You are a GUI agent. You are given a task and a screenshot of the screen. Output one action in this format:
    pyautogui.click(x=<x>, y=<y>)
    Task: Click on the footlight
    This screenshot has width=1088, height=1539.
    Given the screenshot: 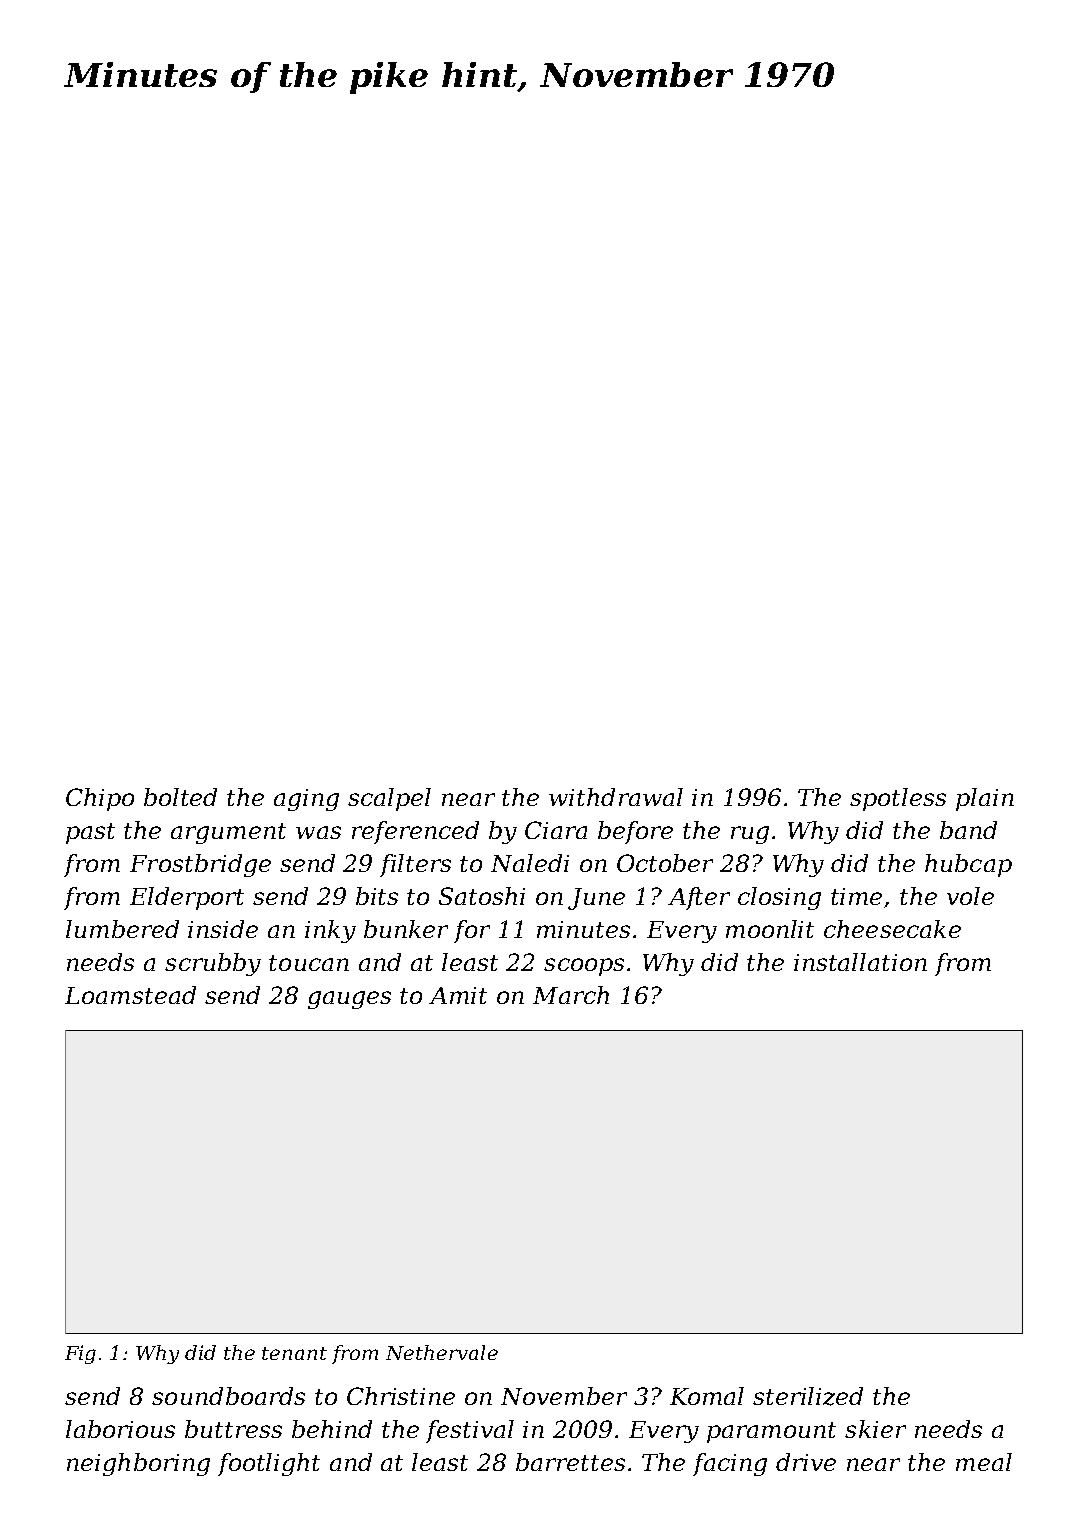 What is the action you would take?
    pyautogui.click(x=269, y=1464)
